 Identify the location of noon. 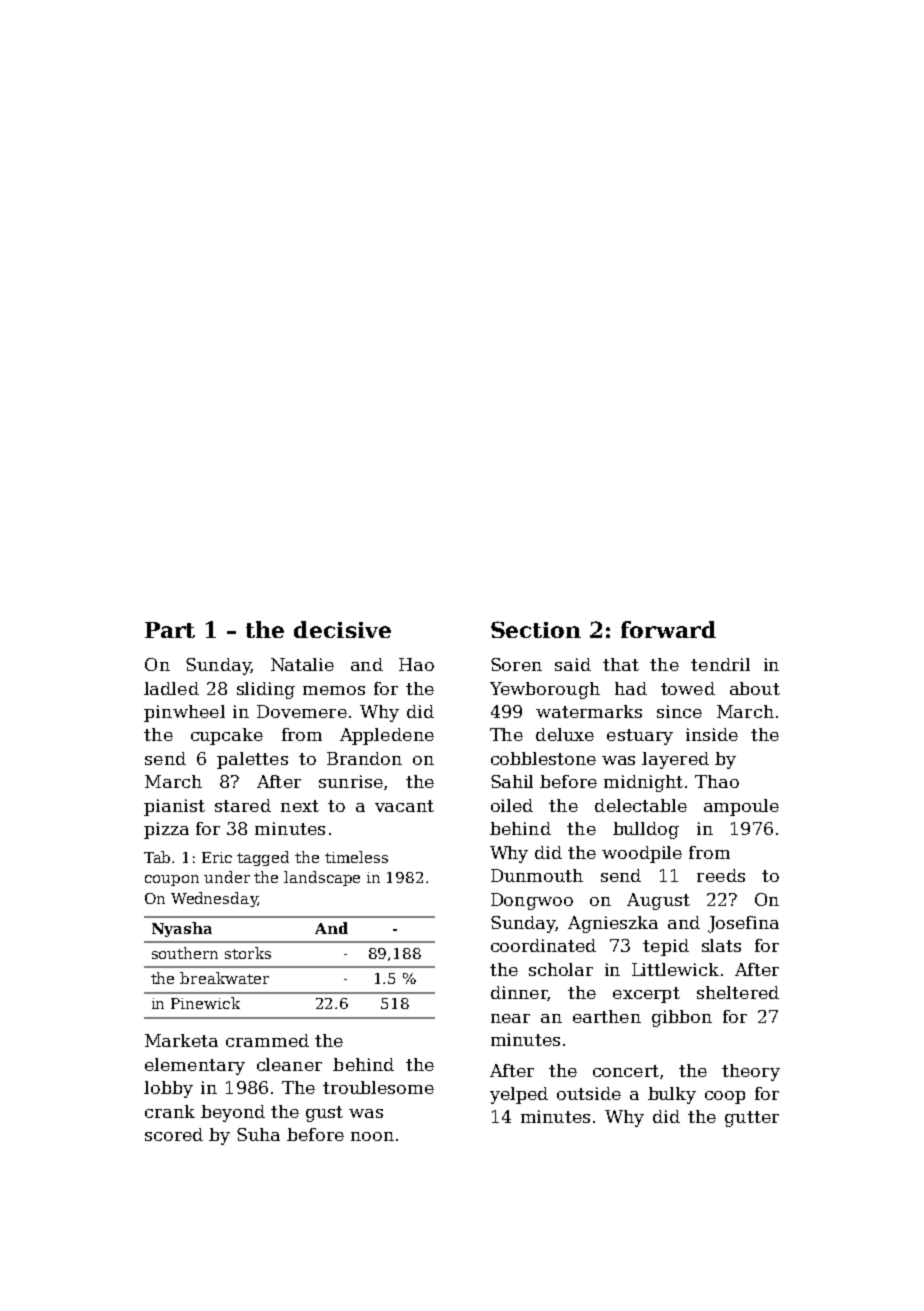
(372, 1136).
